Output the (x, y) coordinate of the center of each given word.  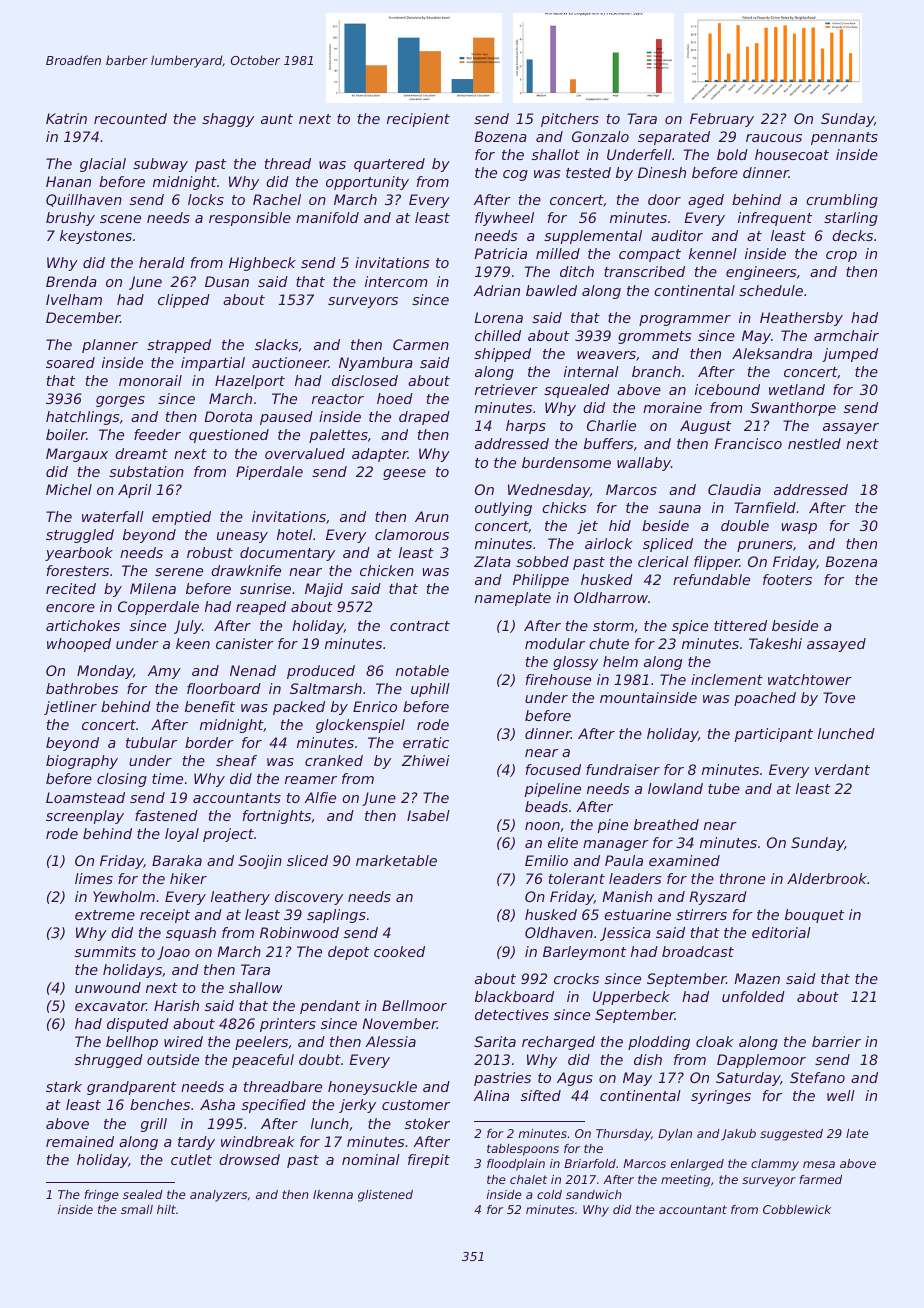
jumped (850, 355)
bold (732, 154)
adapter (380, 455)
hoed (395, 398)
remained (80, 1141)
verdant (842, 769)
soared (70, 362)
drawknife (246, 570)
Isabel (428, 815)
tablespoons (523, 1150)
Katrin (66, 118)
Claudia (734, 489)
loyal (182, 835)
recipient (418, 120)
